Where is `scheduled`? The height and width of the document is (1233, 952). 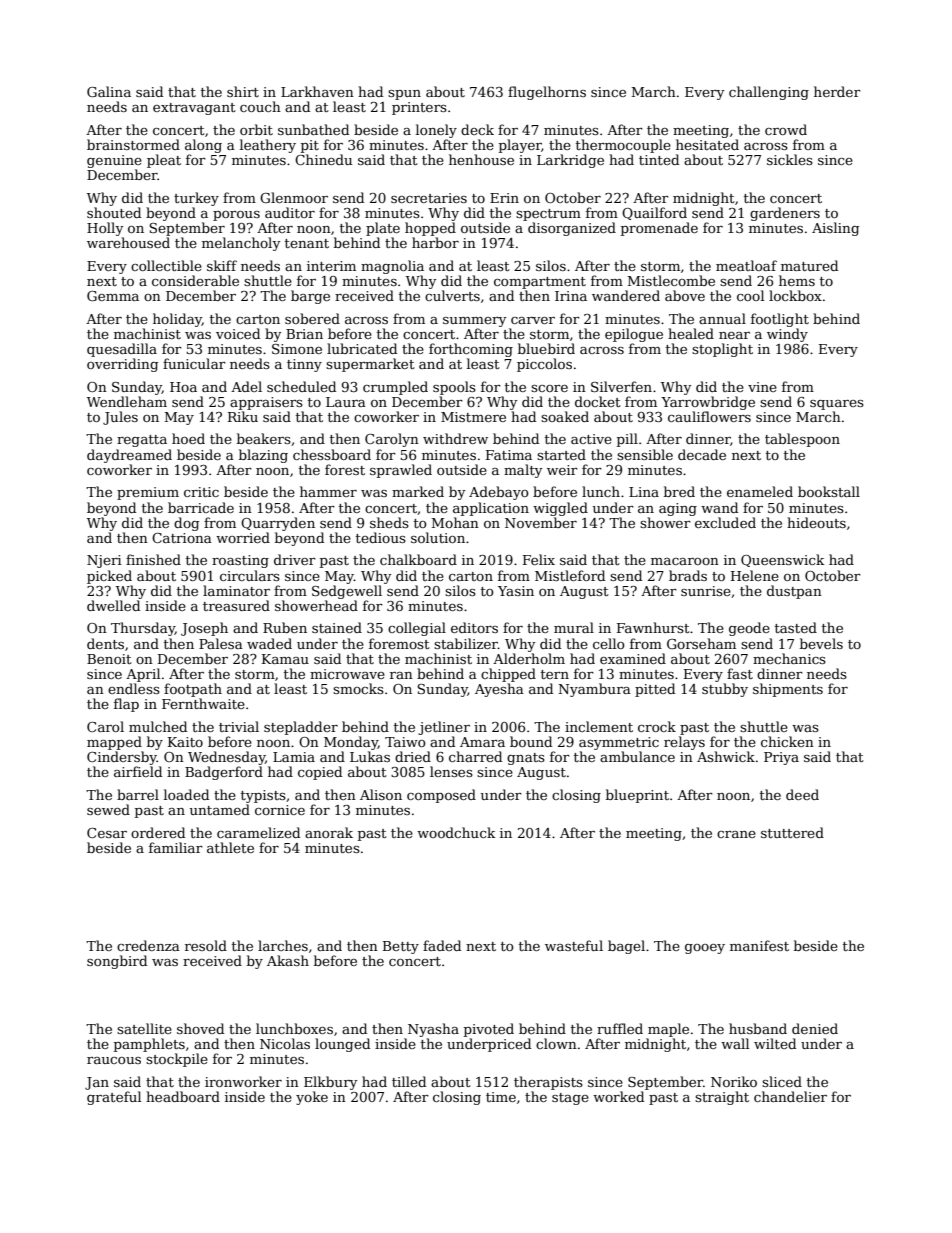 scheduled is located at coordinates (301, 386).
